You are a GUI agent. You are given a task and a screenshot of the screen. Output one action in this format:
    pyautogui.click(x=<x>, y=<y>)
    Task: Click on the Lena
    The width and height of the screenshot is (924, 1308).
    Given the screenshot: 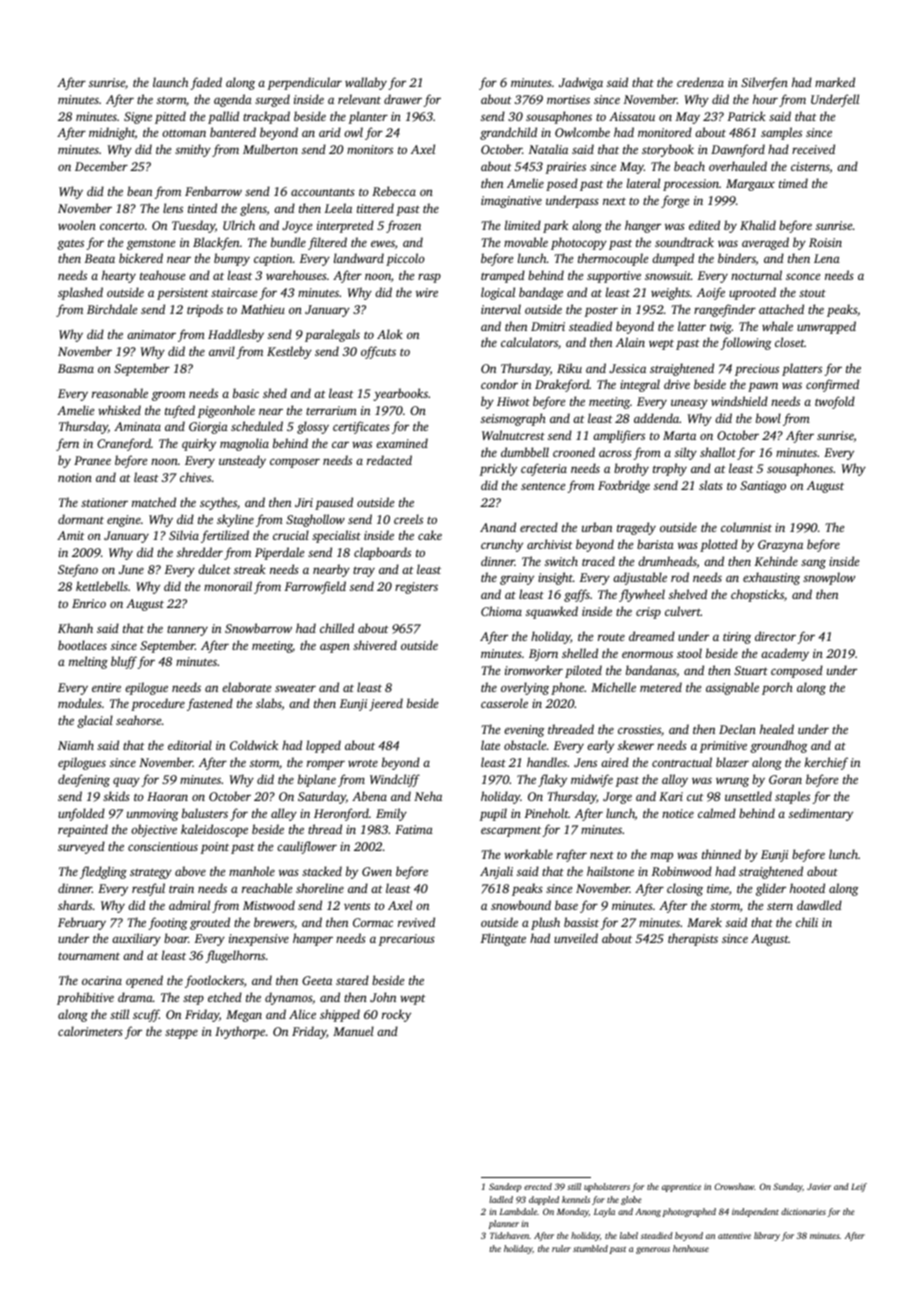 What is the action you would take?
    pyautogui.click(x=827, y=258)
